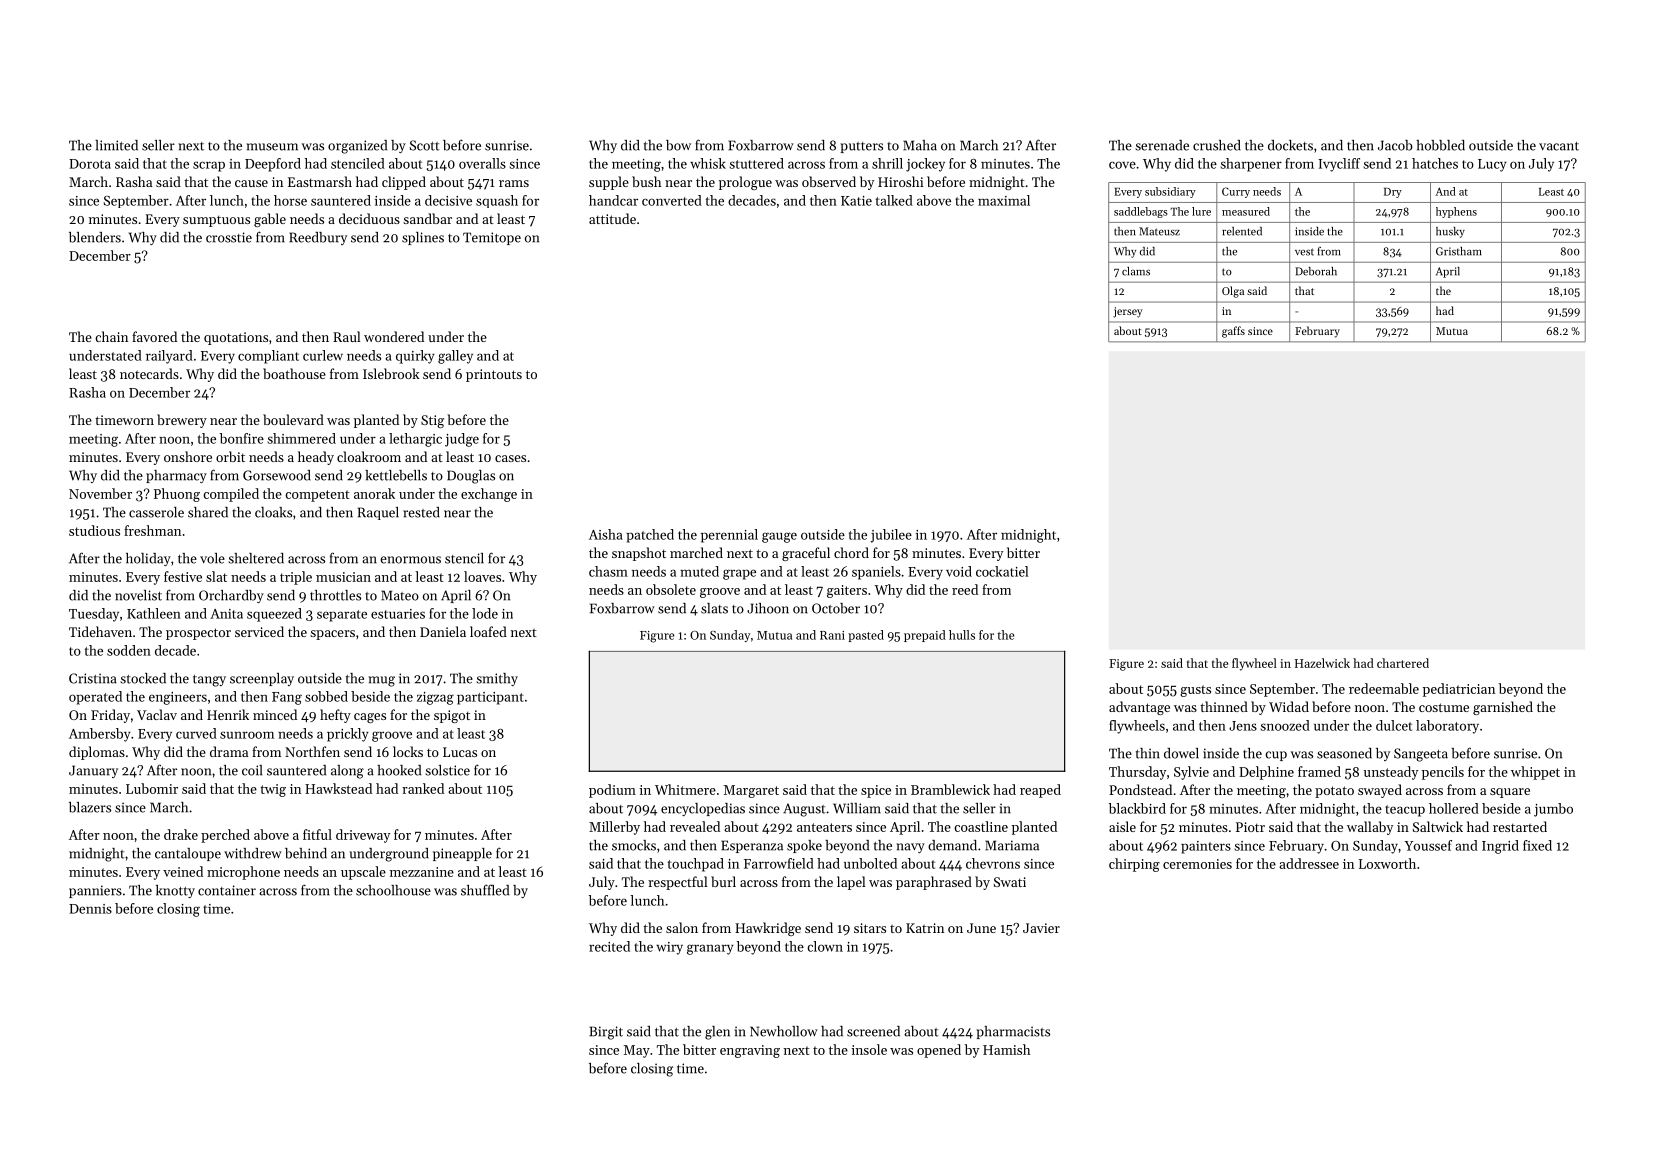  I want to click on dulcet, so click(1394, 725).
